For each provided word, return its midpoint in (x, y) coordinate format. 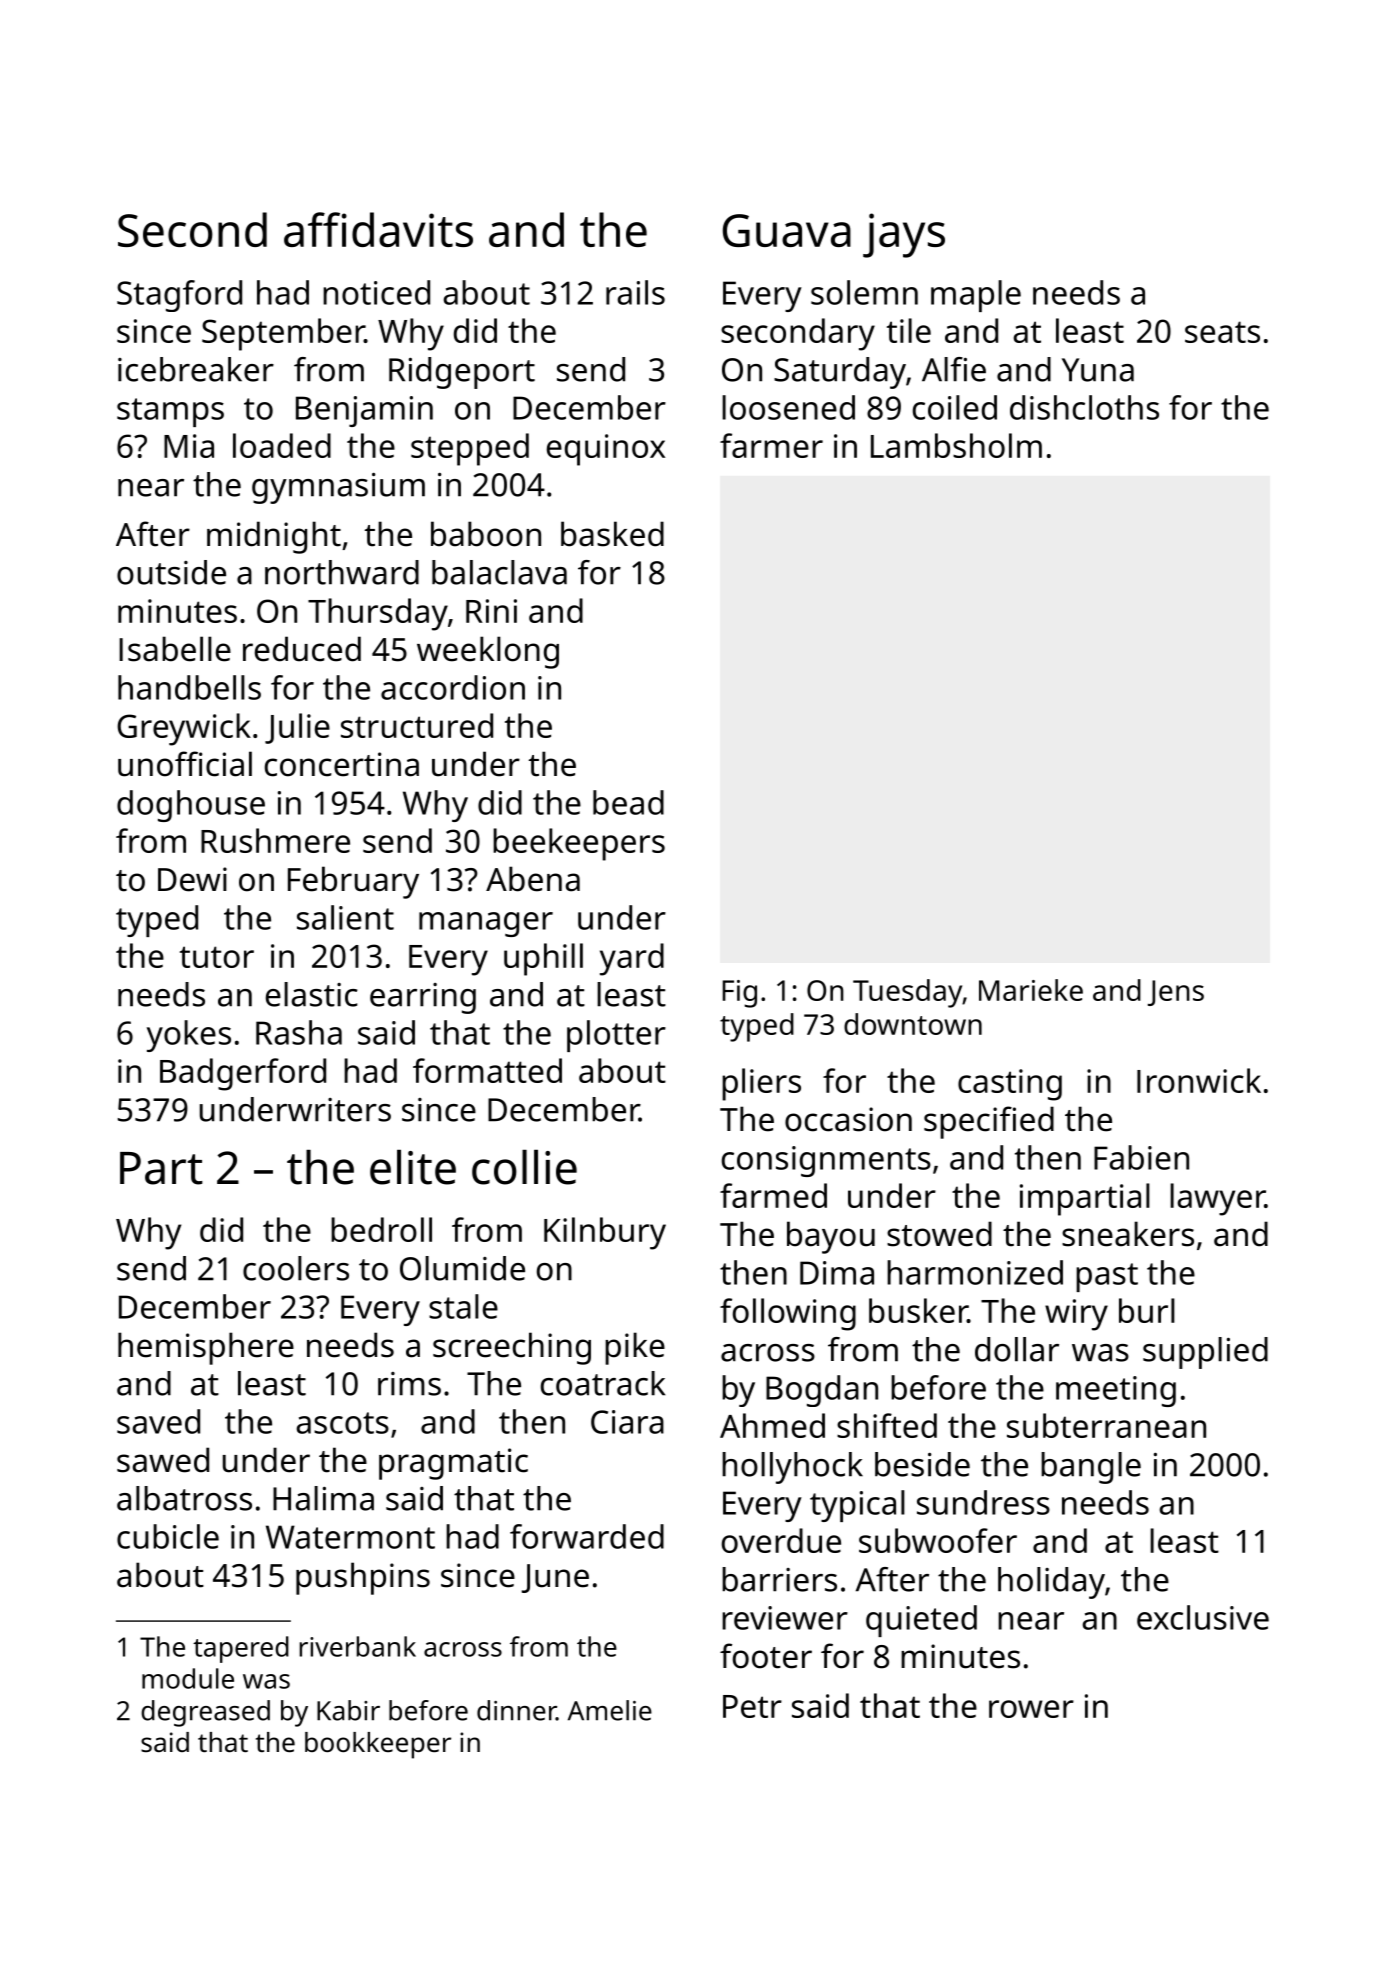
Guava (787, 230)
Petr (752, 1706)
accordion (453, 687)
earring (423, 998)
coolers (296, 1268)
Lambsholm (956, 445)
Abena (533, 879)
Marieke (1031, 990)
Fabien (1141, 1157)
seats (1222, 332)
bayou (831, 1237)
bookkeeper (378, 1745)
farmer (771, 445)
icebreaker (196, 369)
